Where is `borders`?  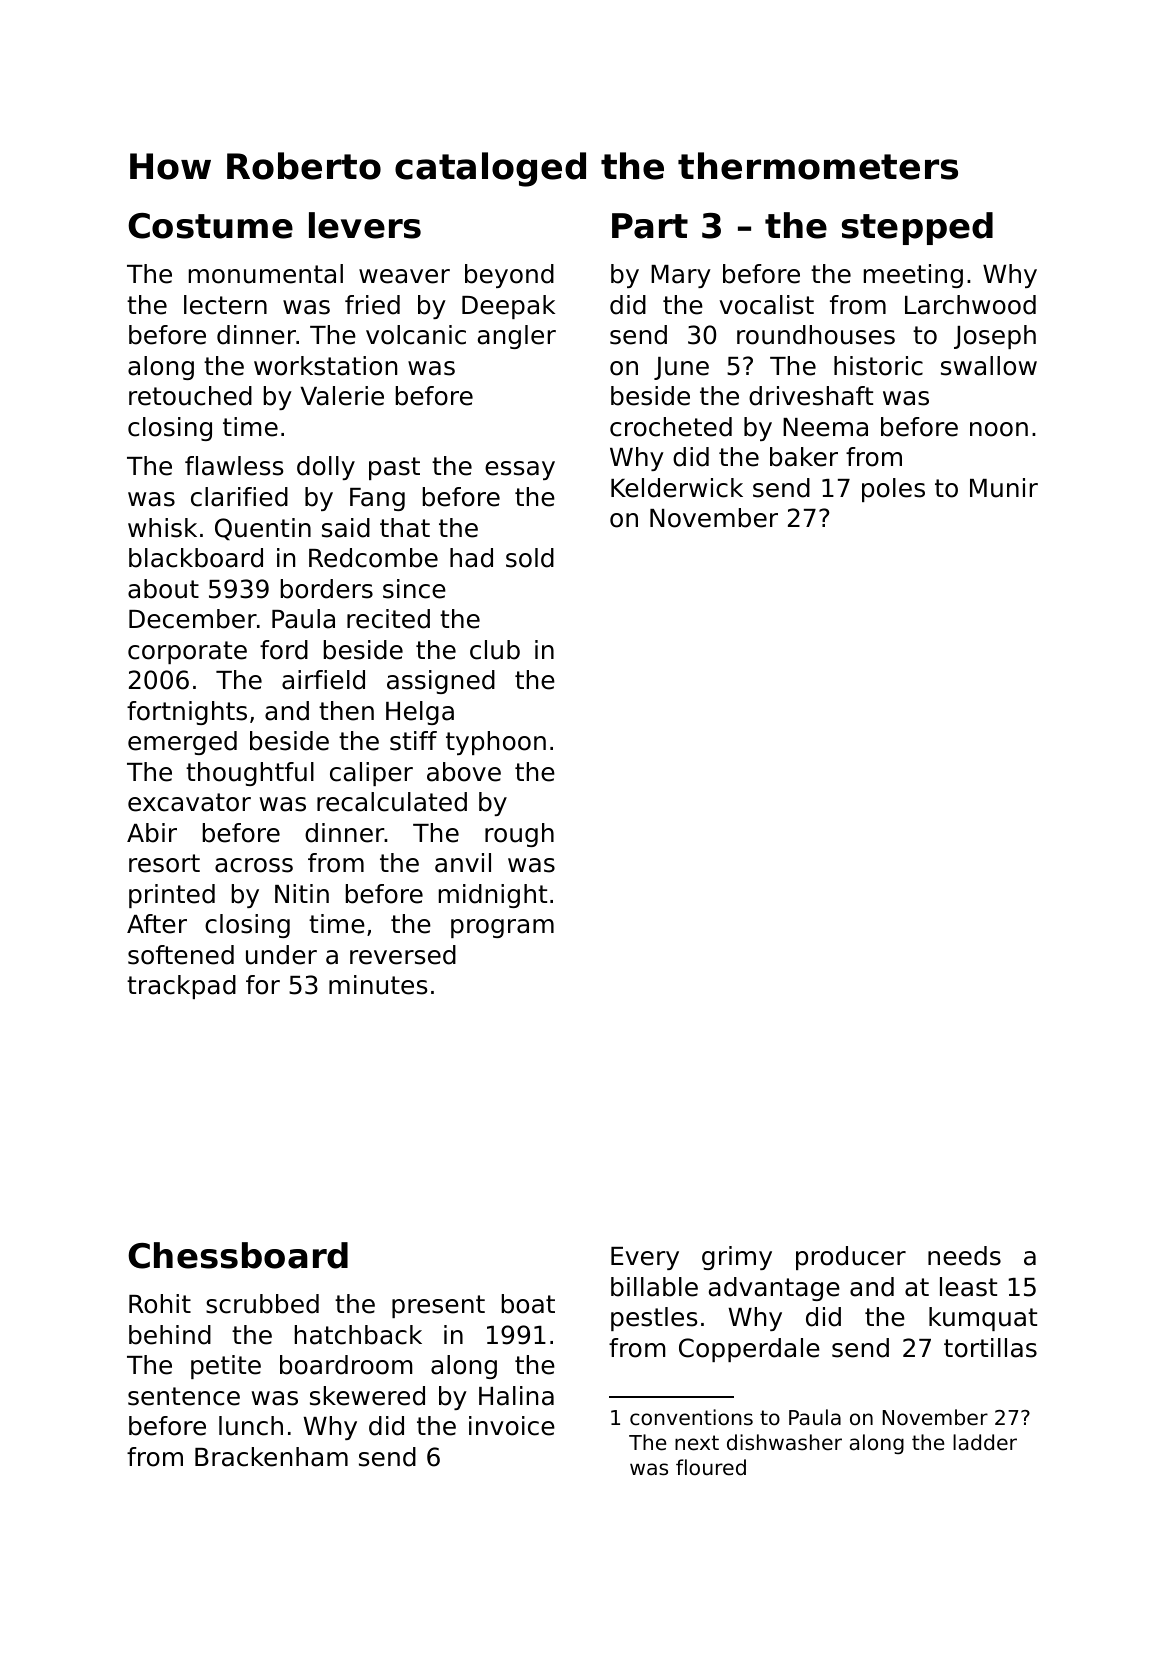 borders is located at coordinates (327, 589).
